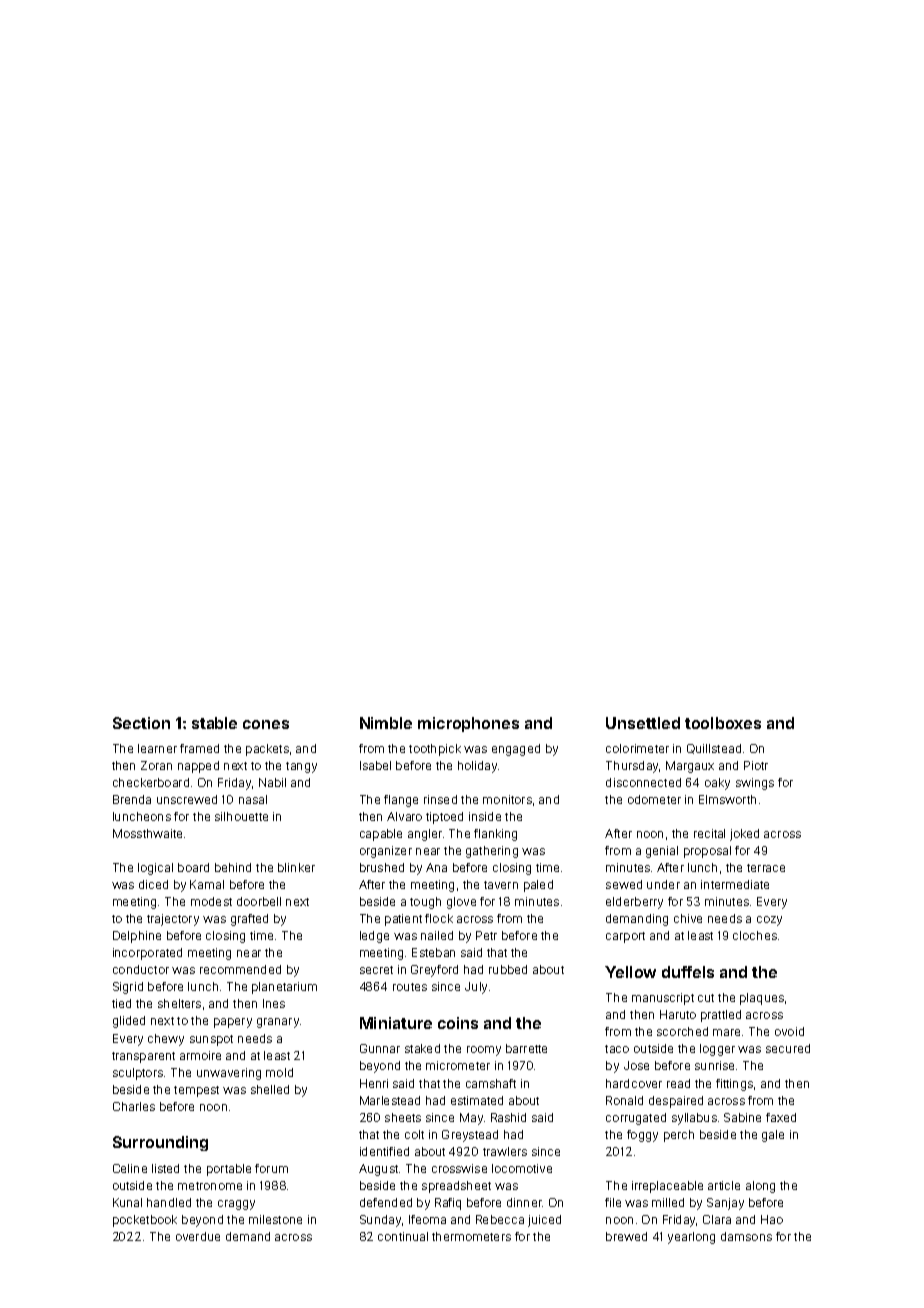 Image resolution: width=924 pixels, height=1308 pixels. Describe the element at coordinates (643, 723) in the image. I see `Unsettled` at that location.
